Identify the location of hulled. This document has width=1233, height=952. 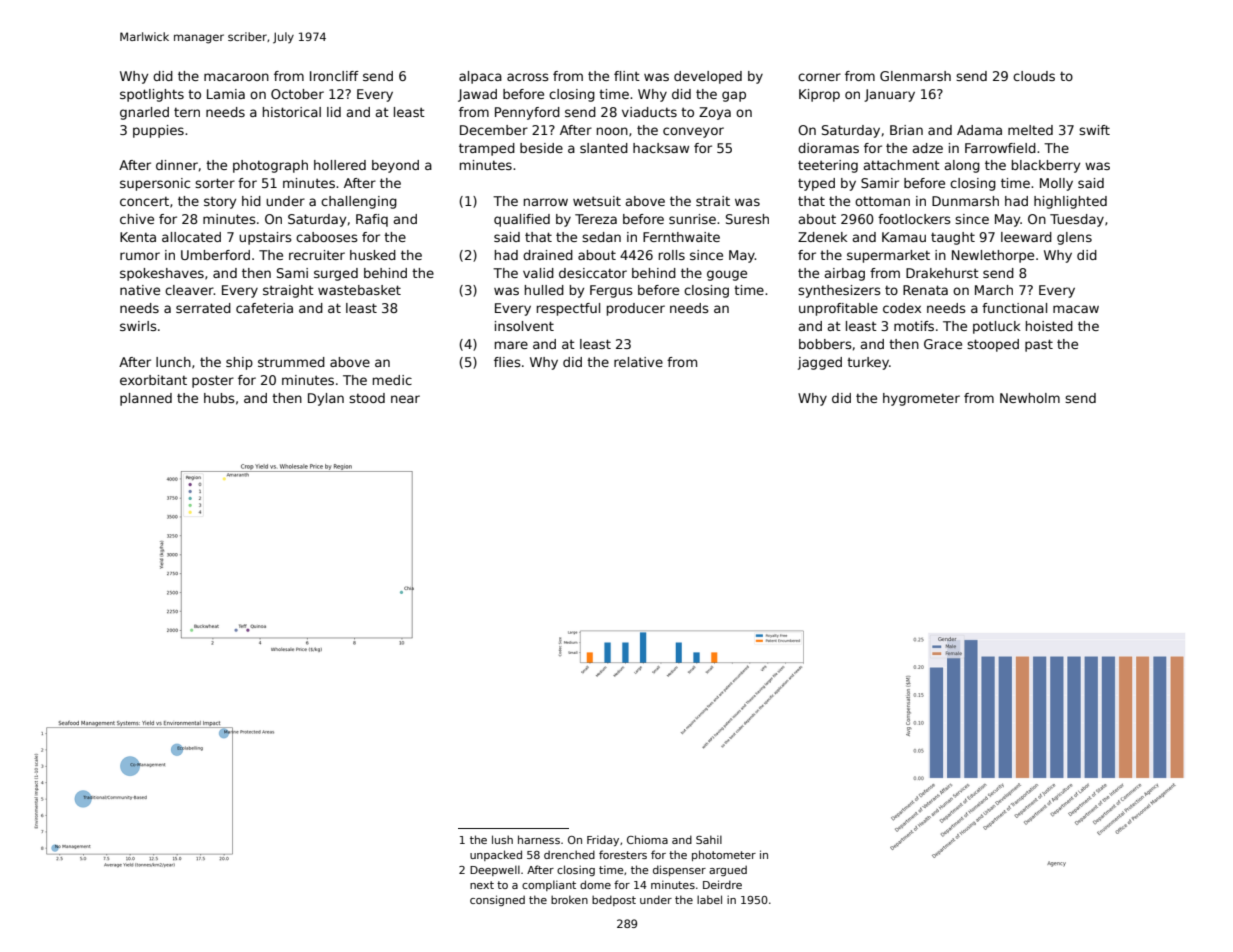
(544, 290).
